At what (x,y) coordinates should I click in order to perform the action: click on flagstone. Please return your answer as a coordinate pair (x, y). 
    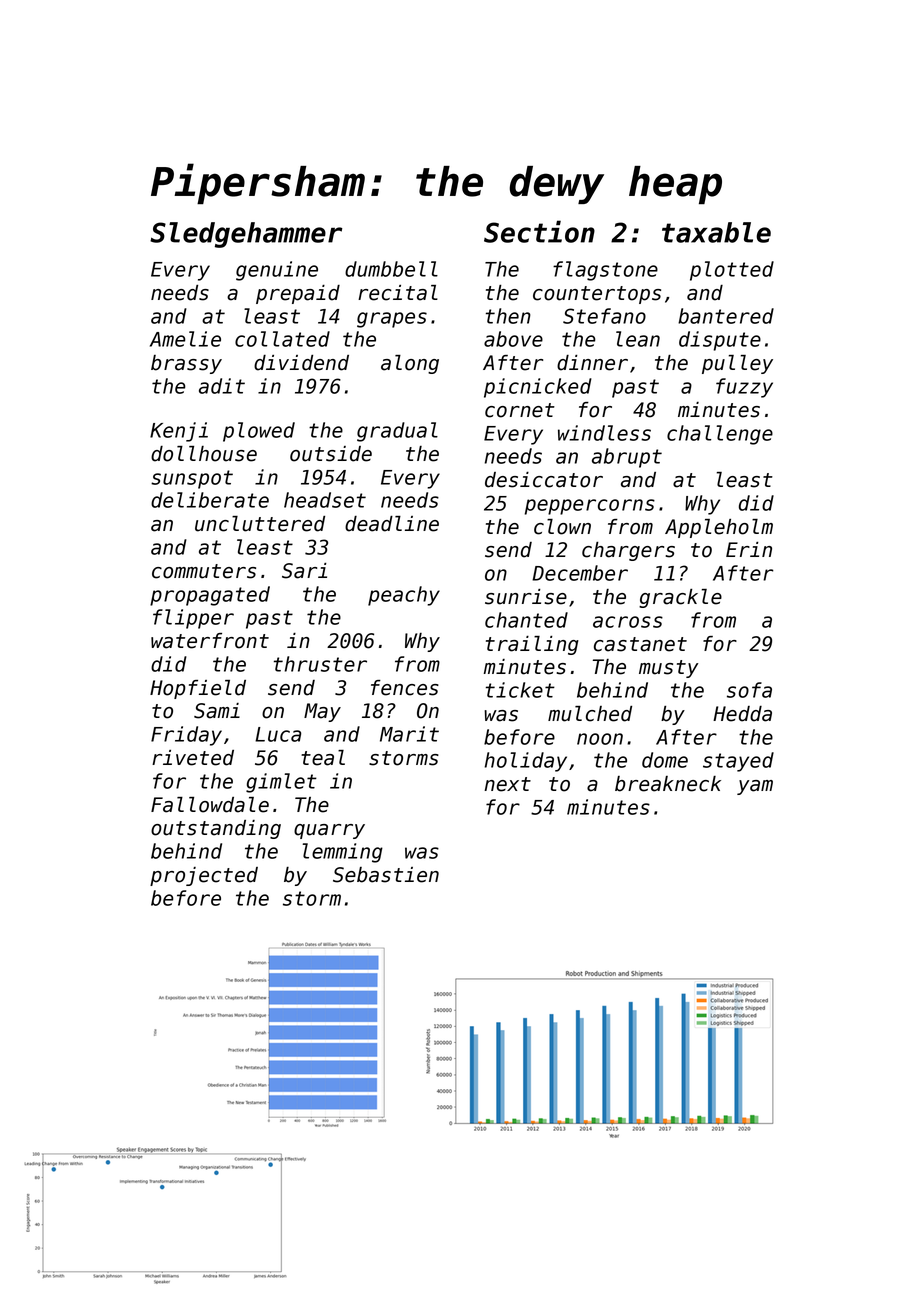
    Looking at the image, I should click on (605, 271).
